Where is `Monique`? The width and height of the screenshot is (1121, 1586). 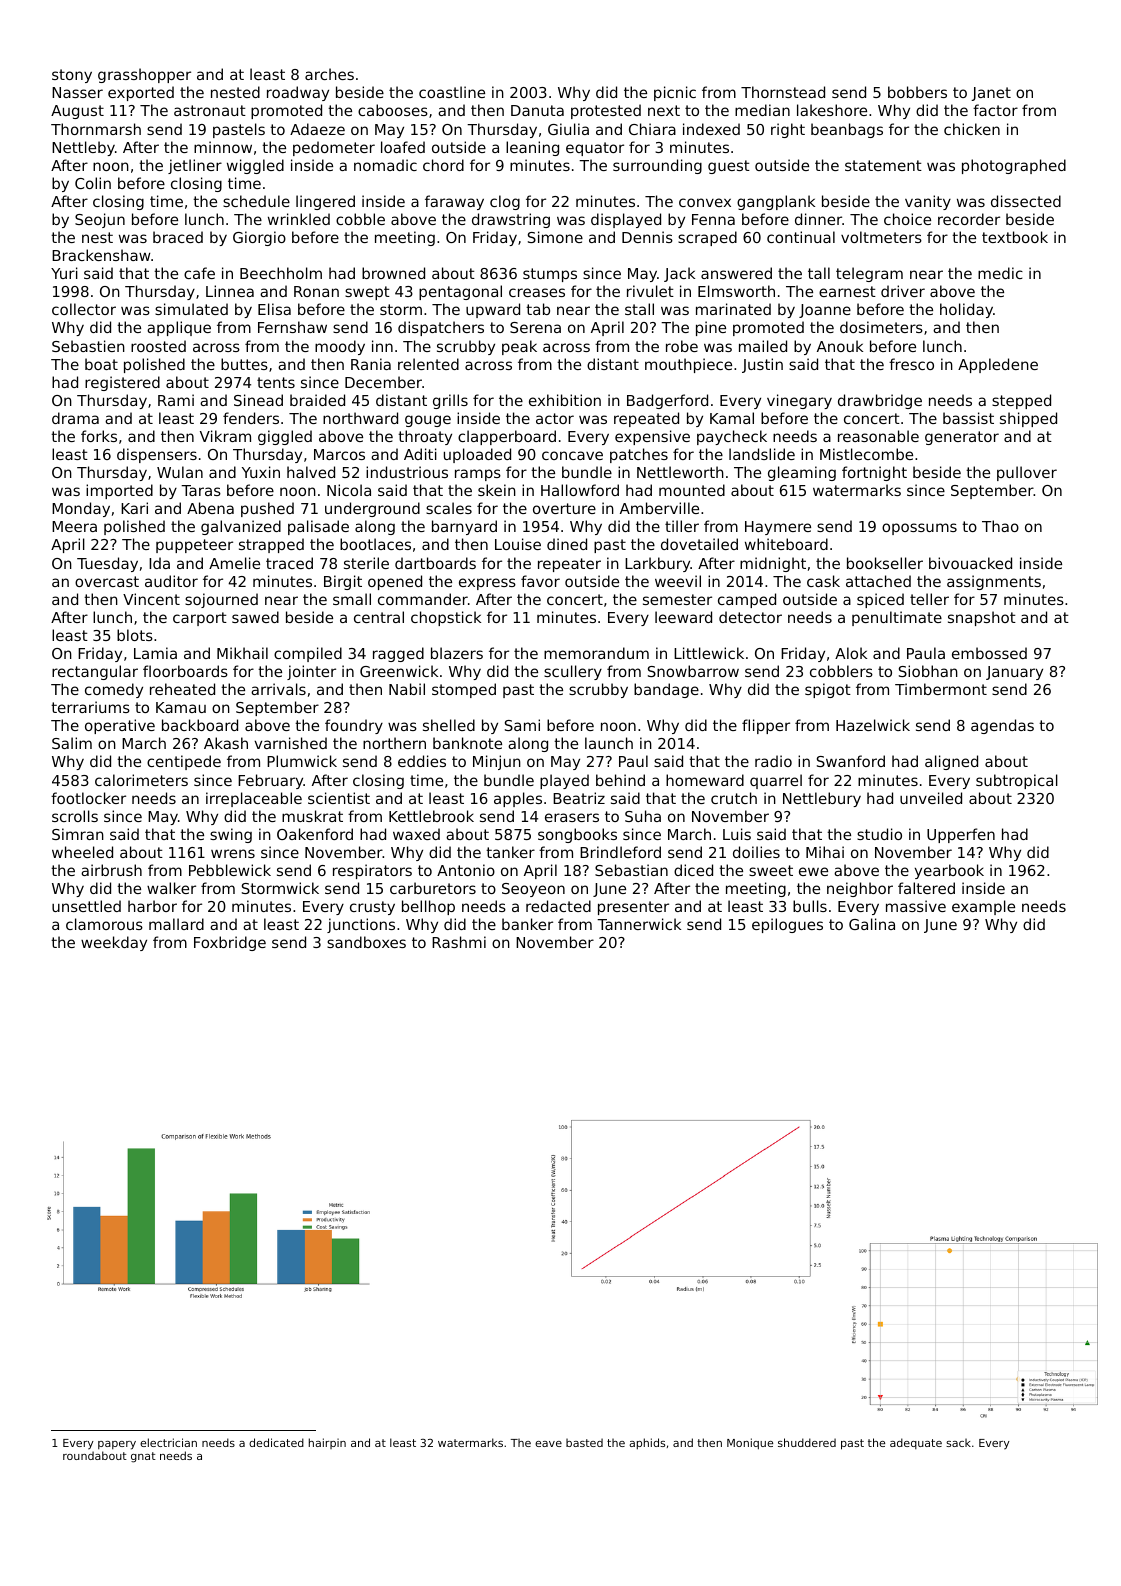 Monique is located at coordinates (750, 1444).
